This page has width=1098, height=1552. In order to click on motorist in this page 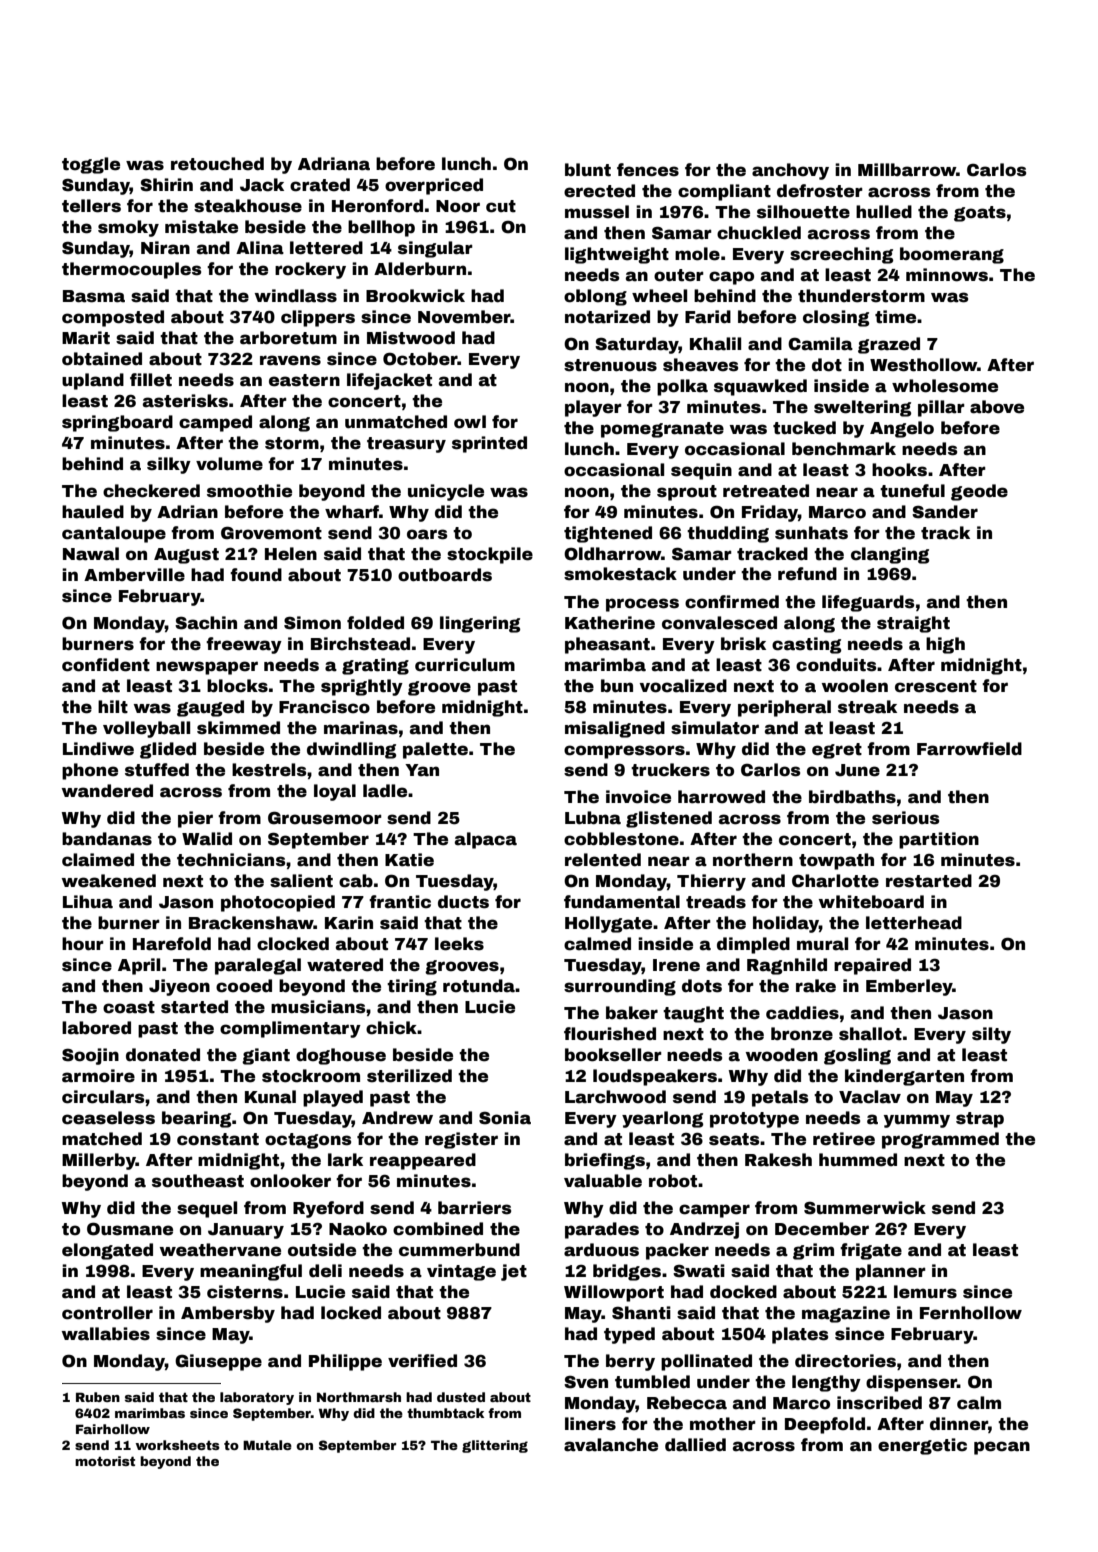, I will do `click(105, 1461)`.
